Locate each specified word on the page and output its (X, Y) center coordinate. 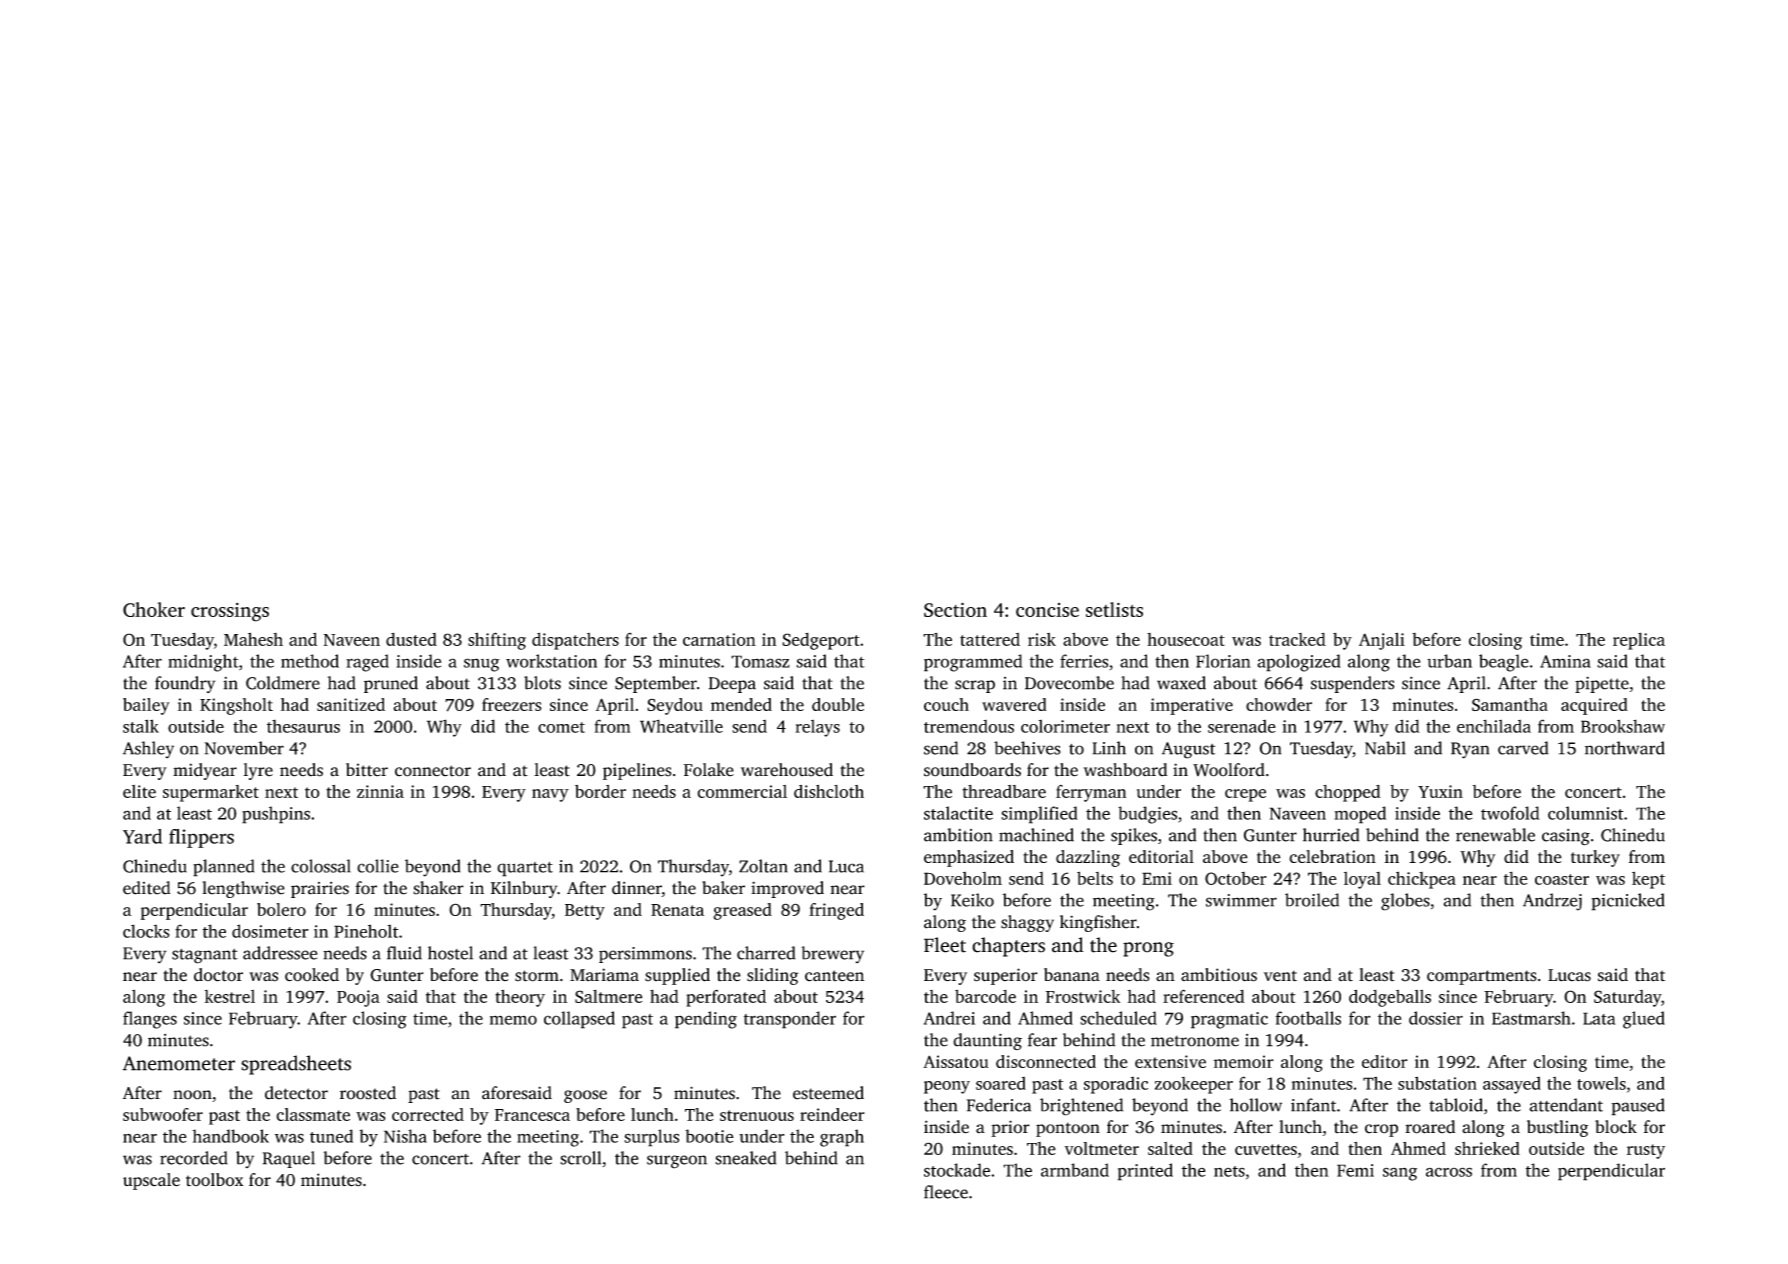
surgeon (677, 1162)
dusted (411, 639)
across (1449, 1172)
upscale (151, 1181)
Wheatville (681, 726)
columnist (1585, 813)
